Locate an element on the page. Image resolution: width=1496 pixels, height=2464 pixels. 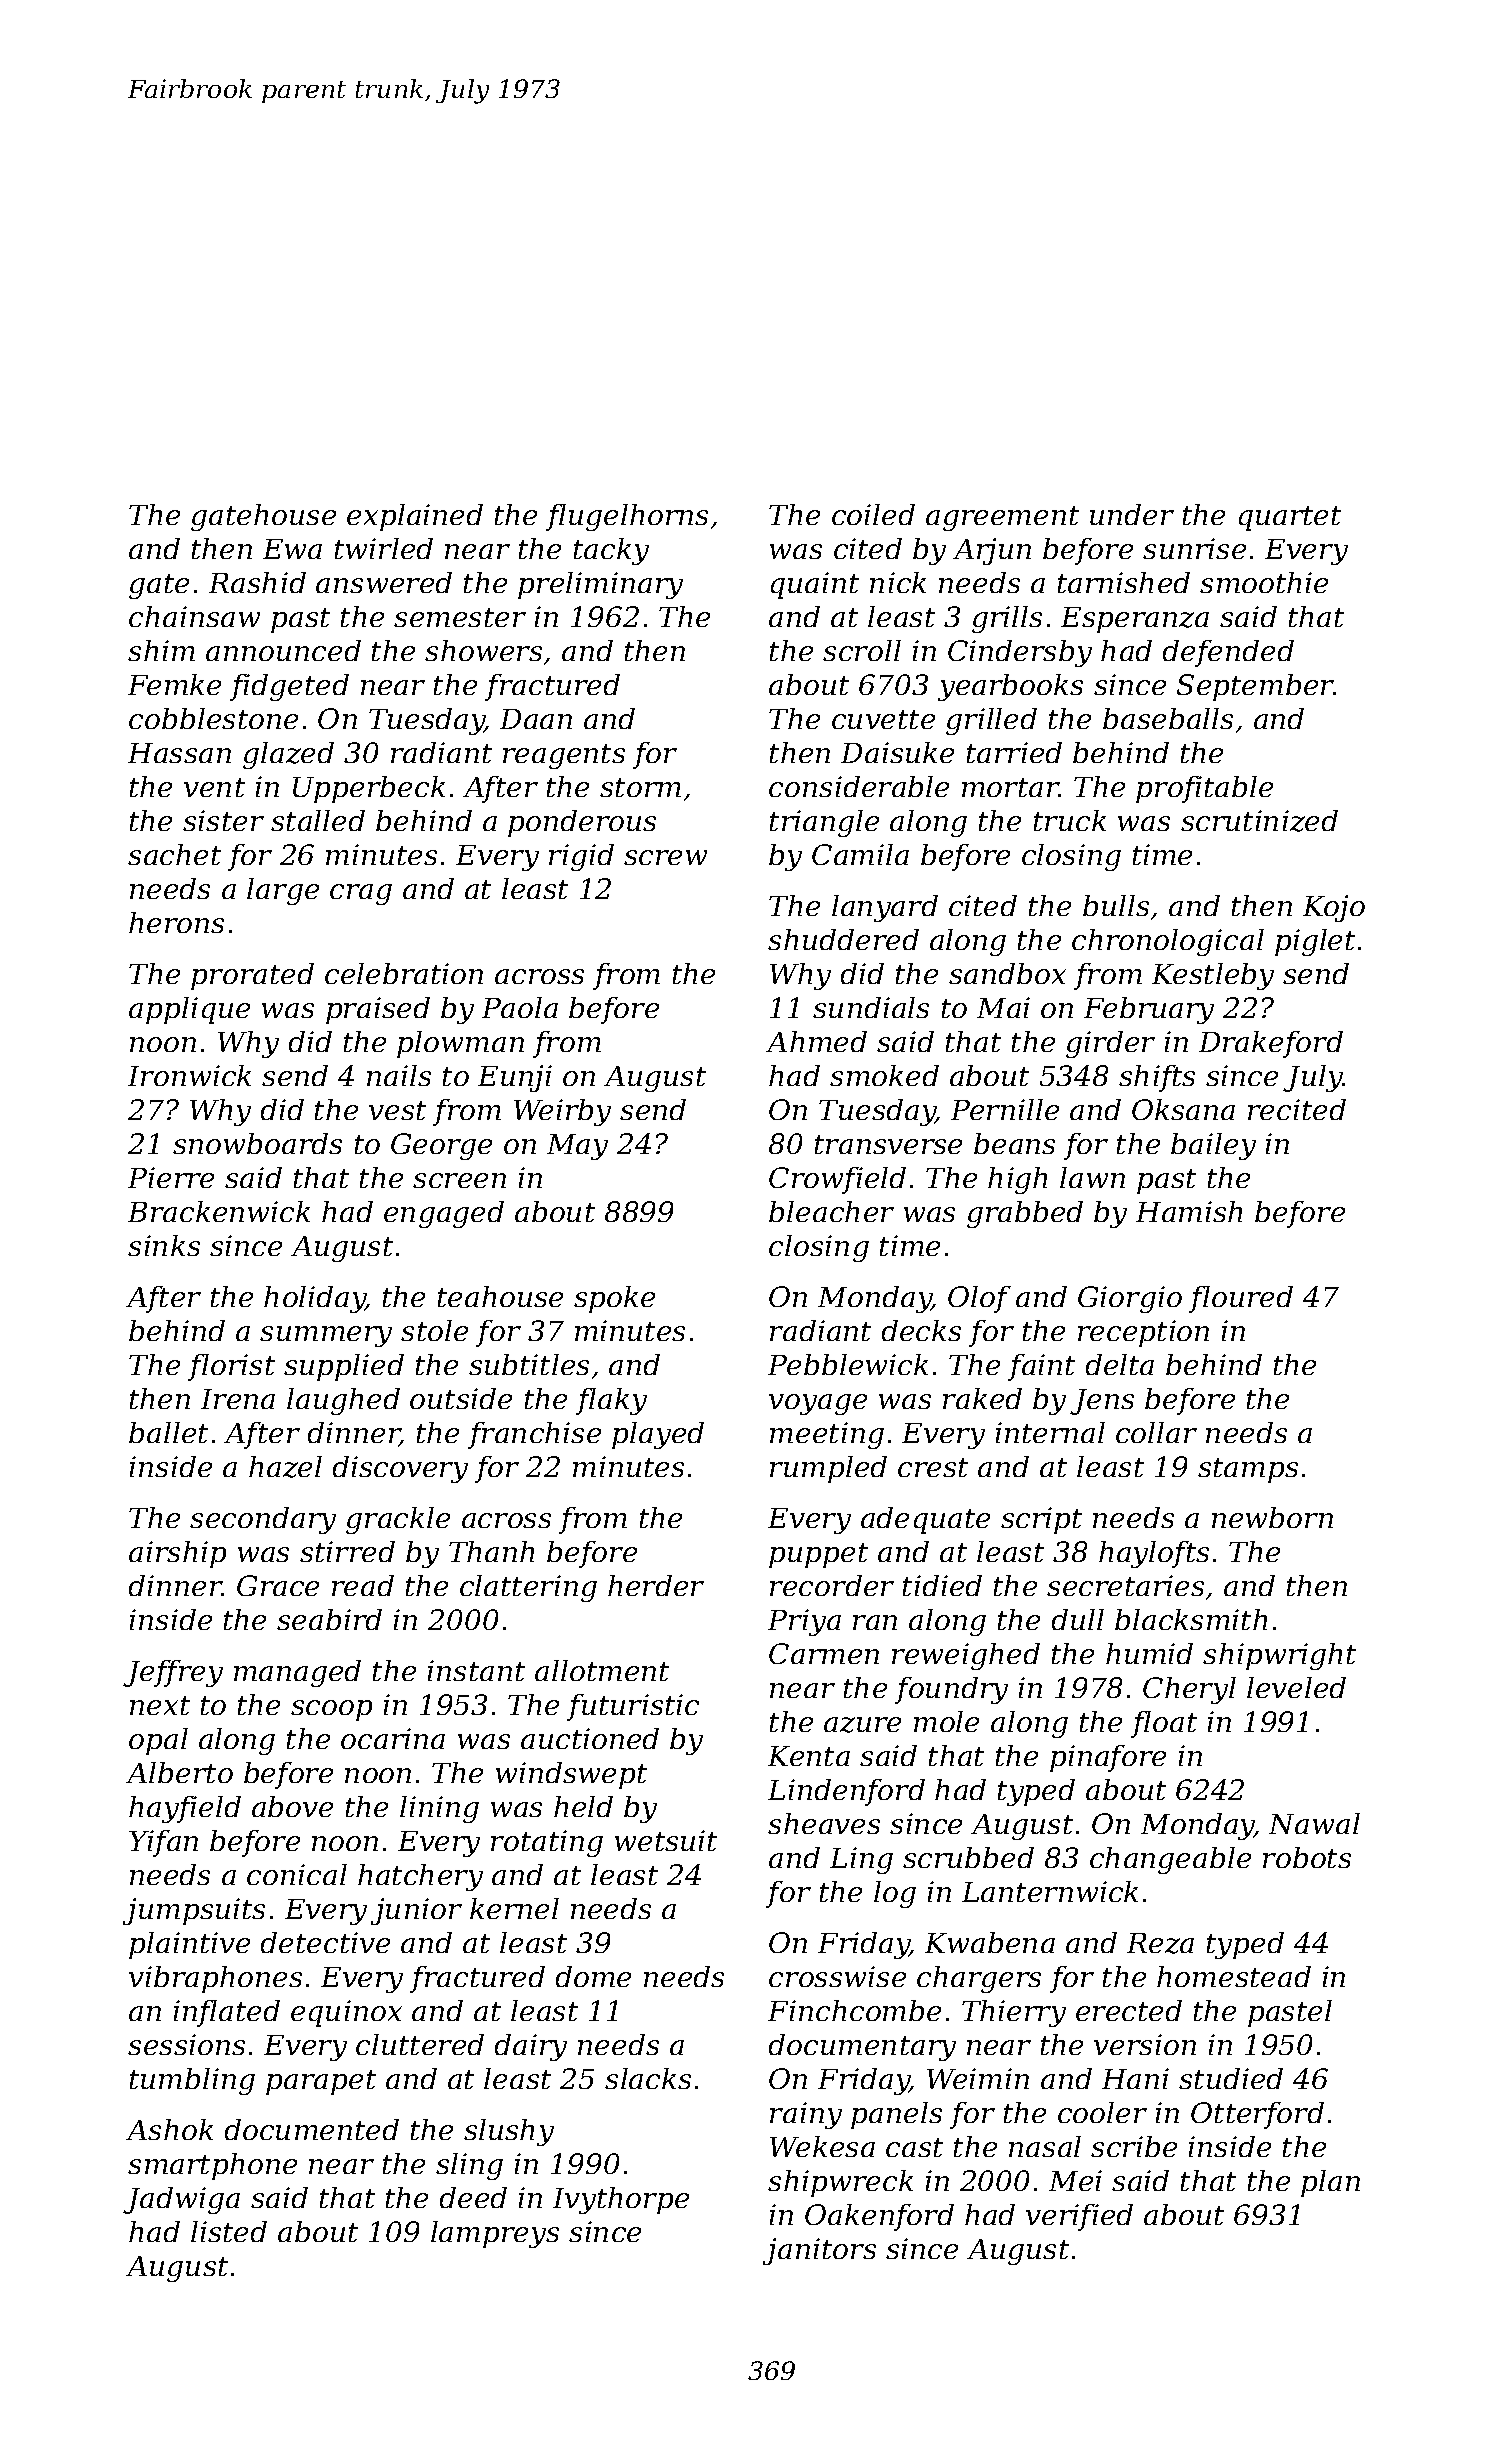
version is located at coordinates (1145, 2044).
